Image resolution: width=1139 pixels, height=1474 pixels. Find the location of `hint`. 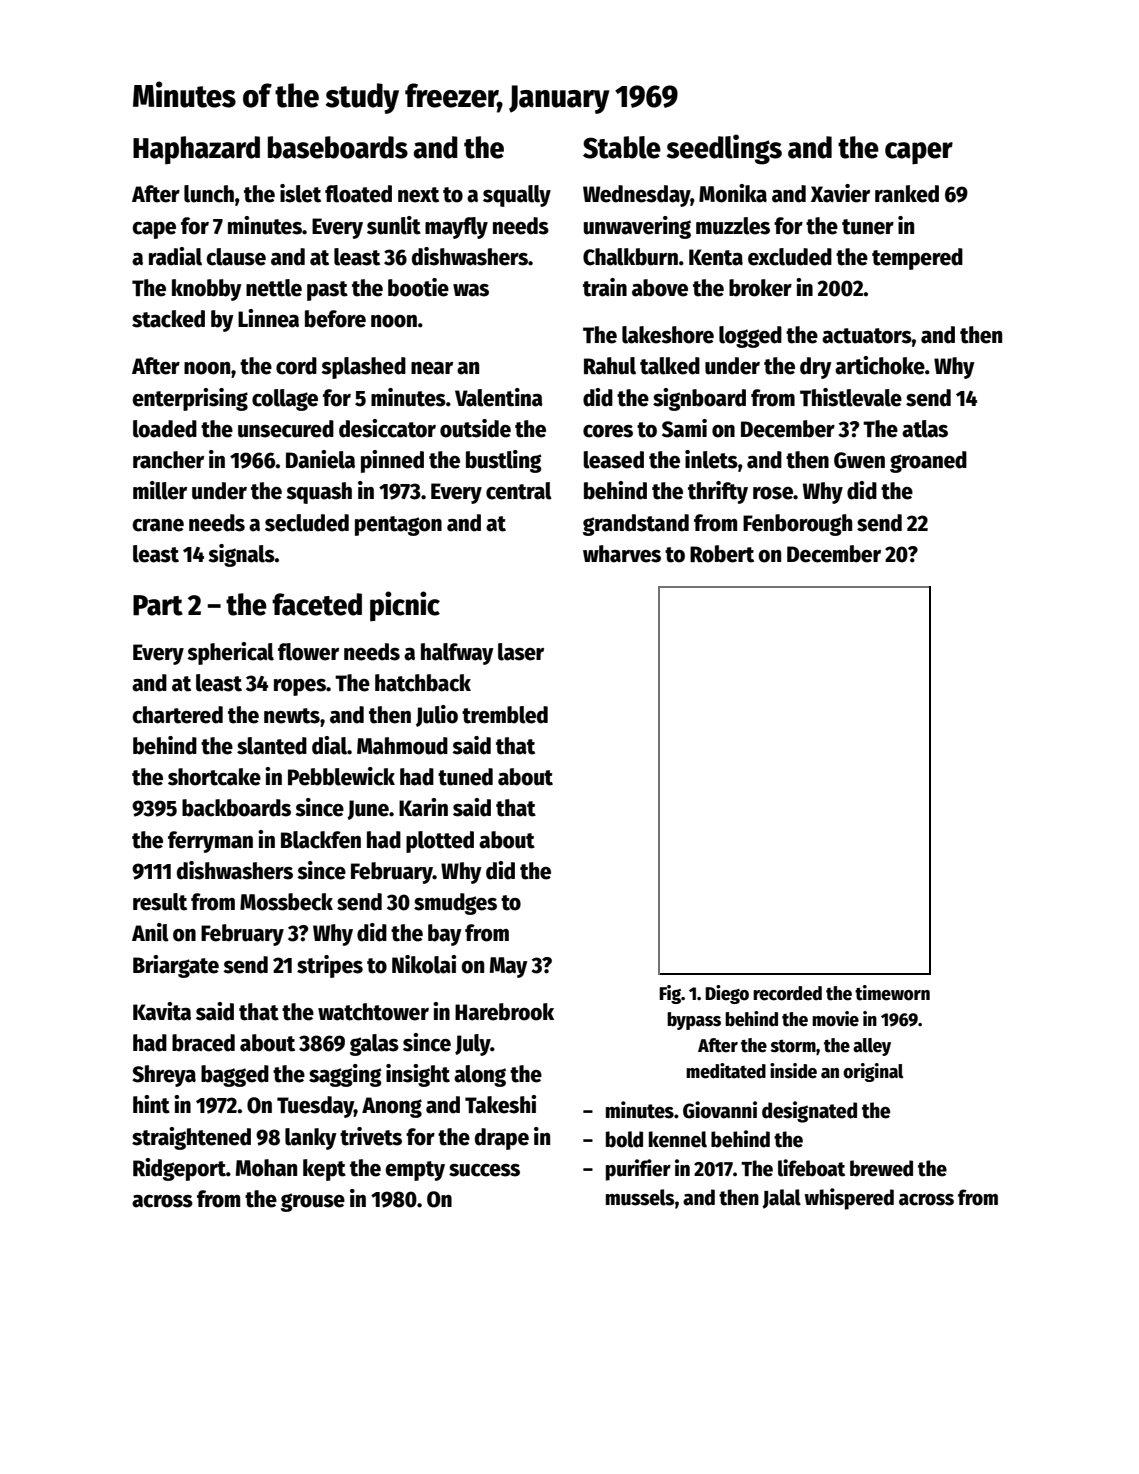

hint is located at coordinates (151, 1104).
